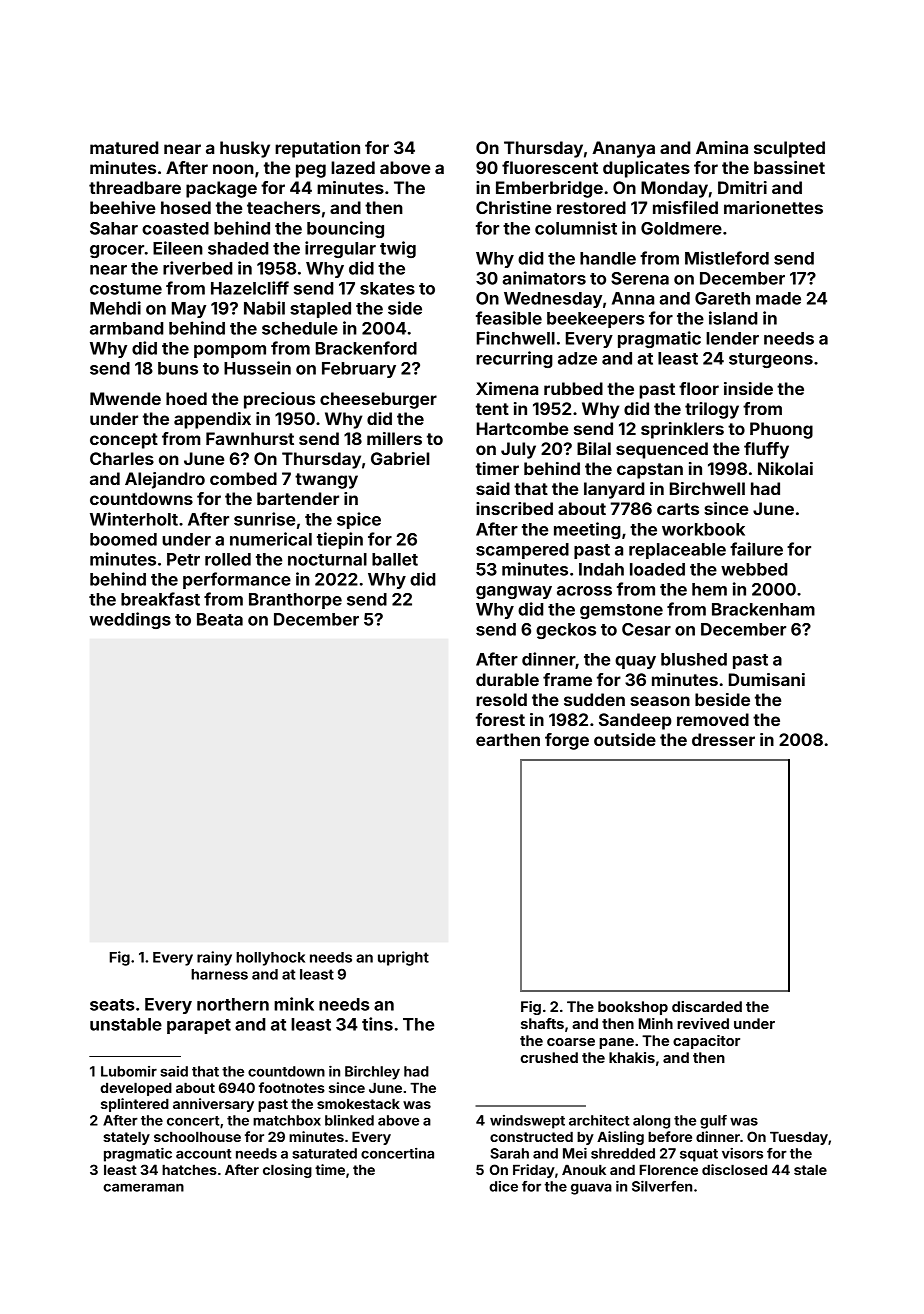  What do you see at coordinates (175, 228) in the document?
I see `coasted` at bounding box center [175, 228].
